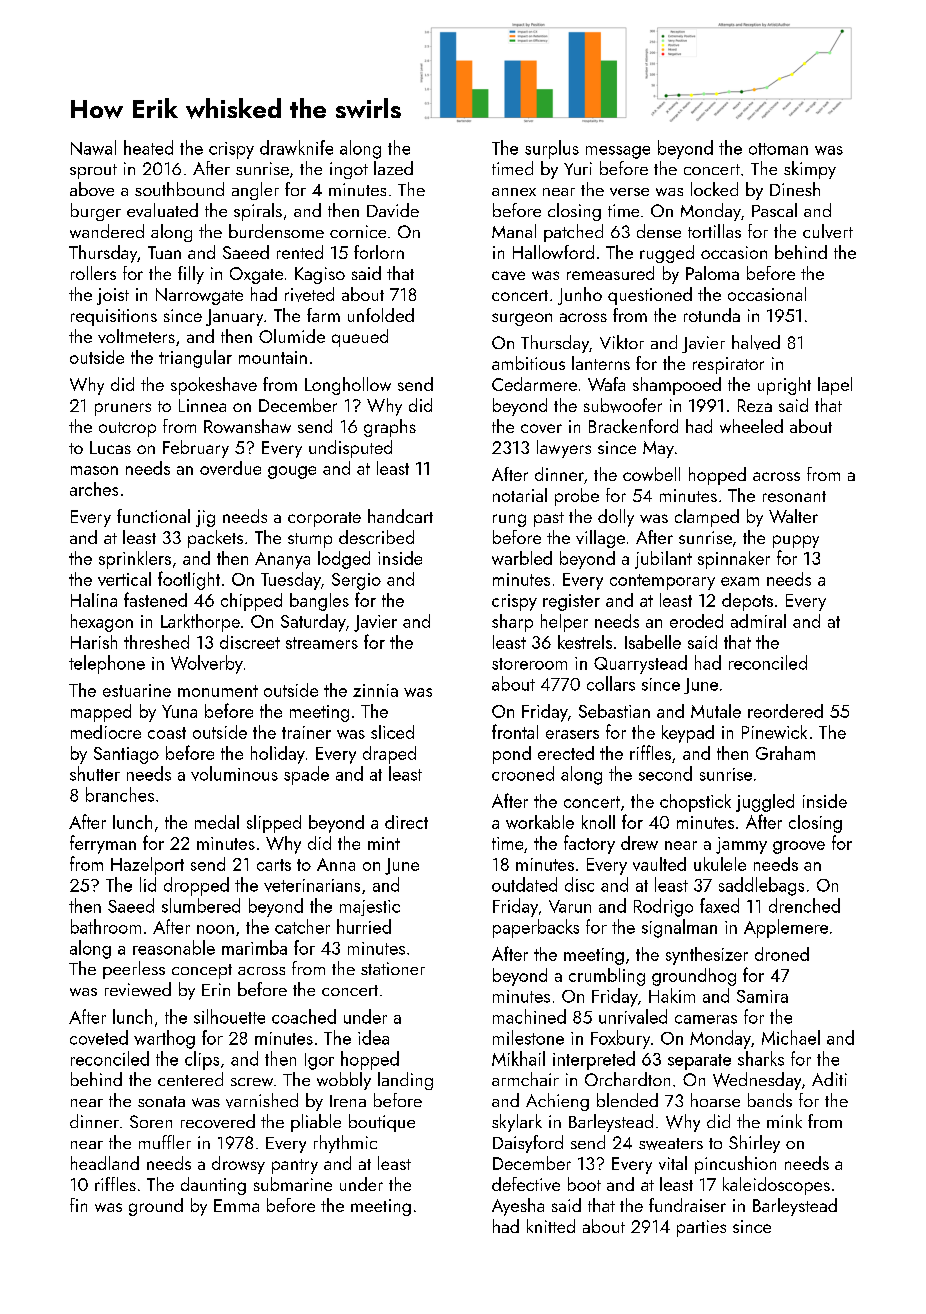 This image has height=1314, width=926. What do you see at coordinates (793, 516) in the image?
I see `Walter` at bounding box center [793, 516].
